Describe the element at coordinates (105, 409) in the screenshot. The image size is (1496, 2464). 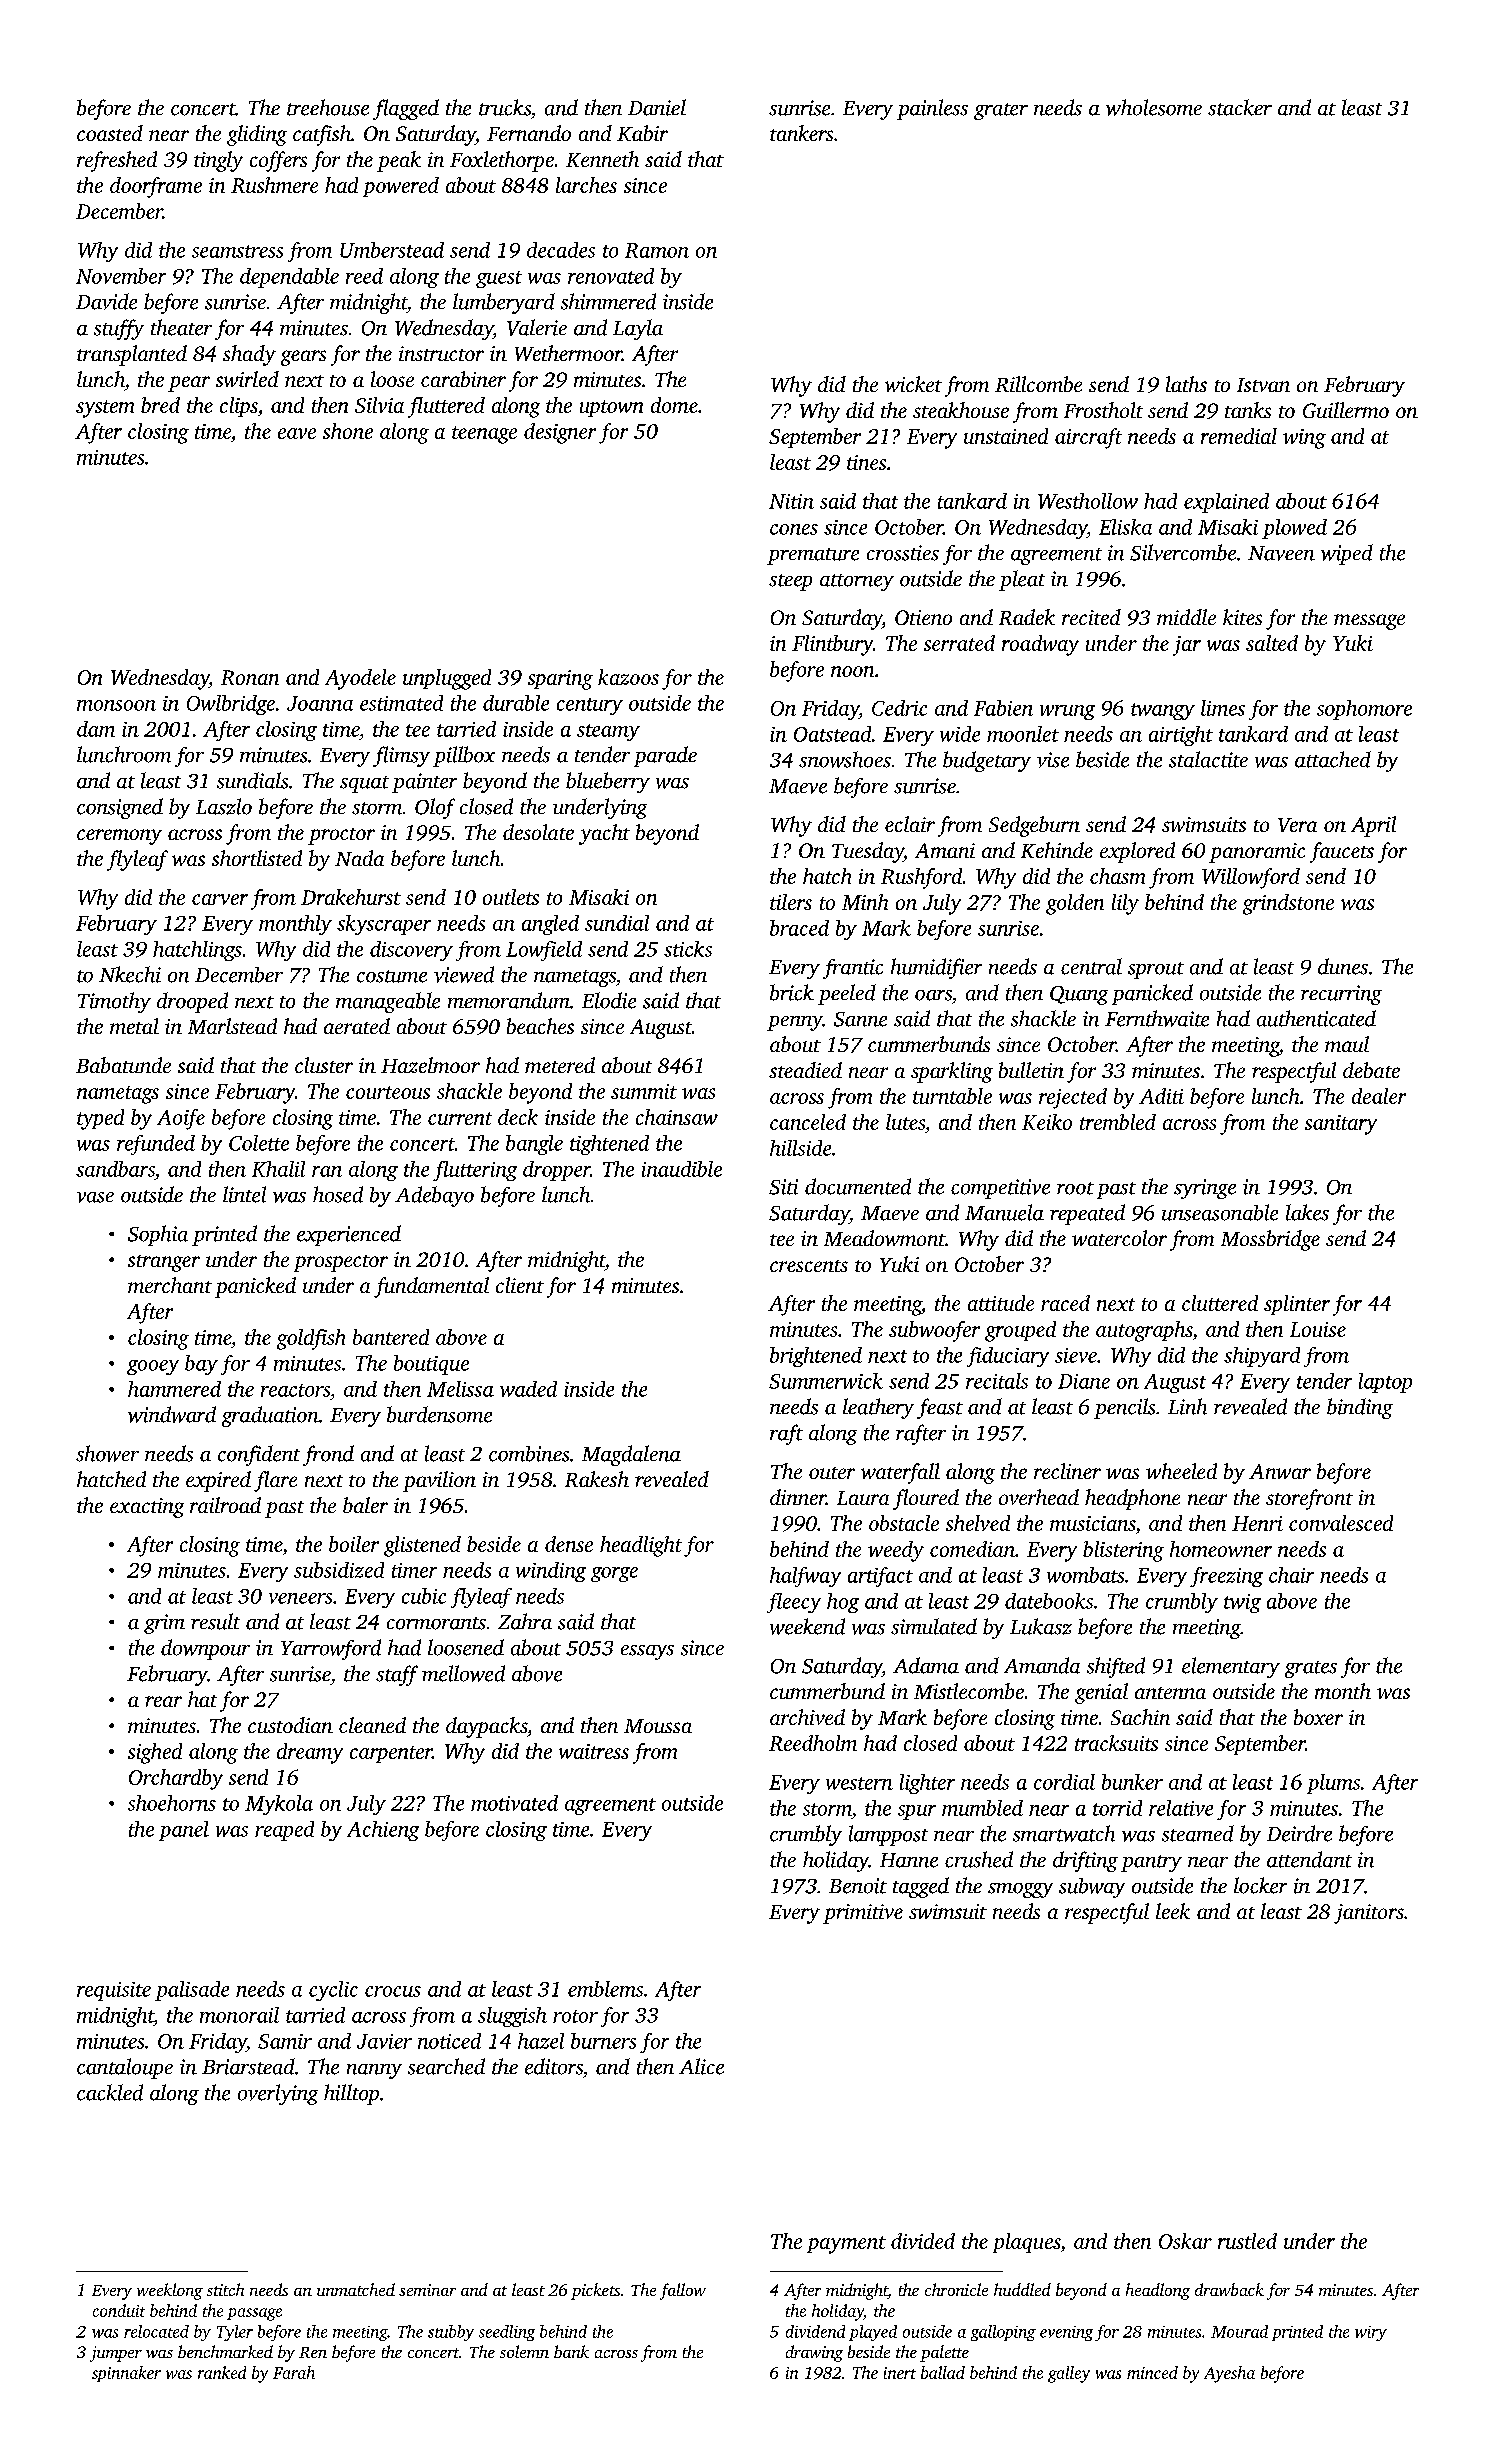
I see `system` at that location.
